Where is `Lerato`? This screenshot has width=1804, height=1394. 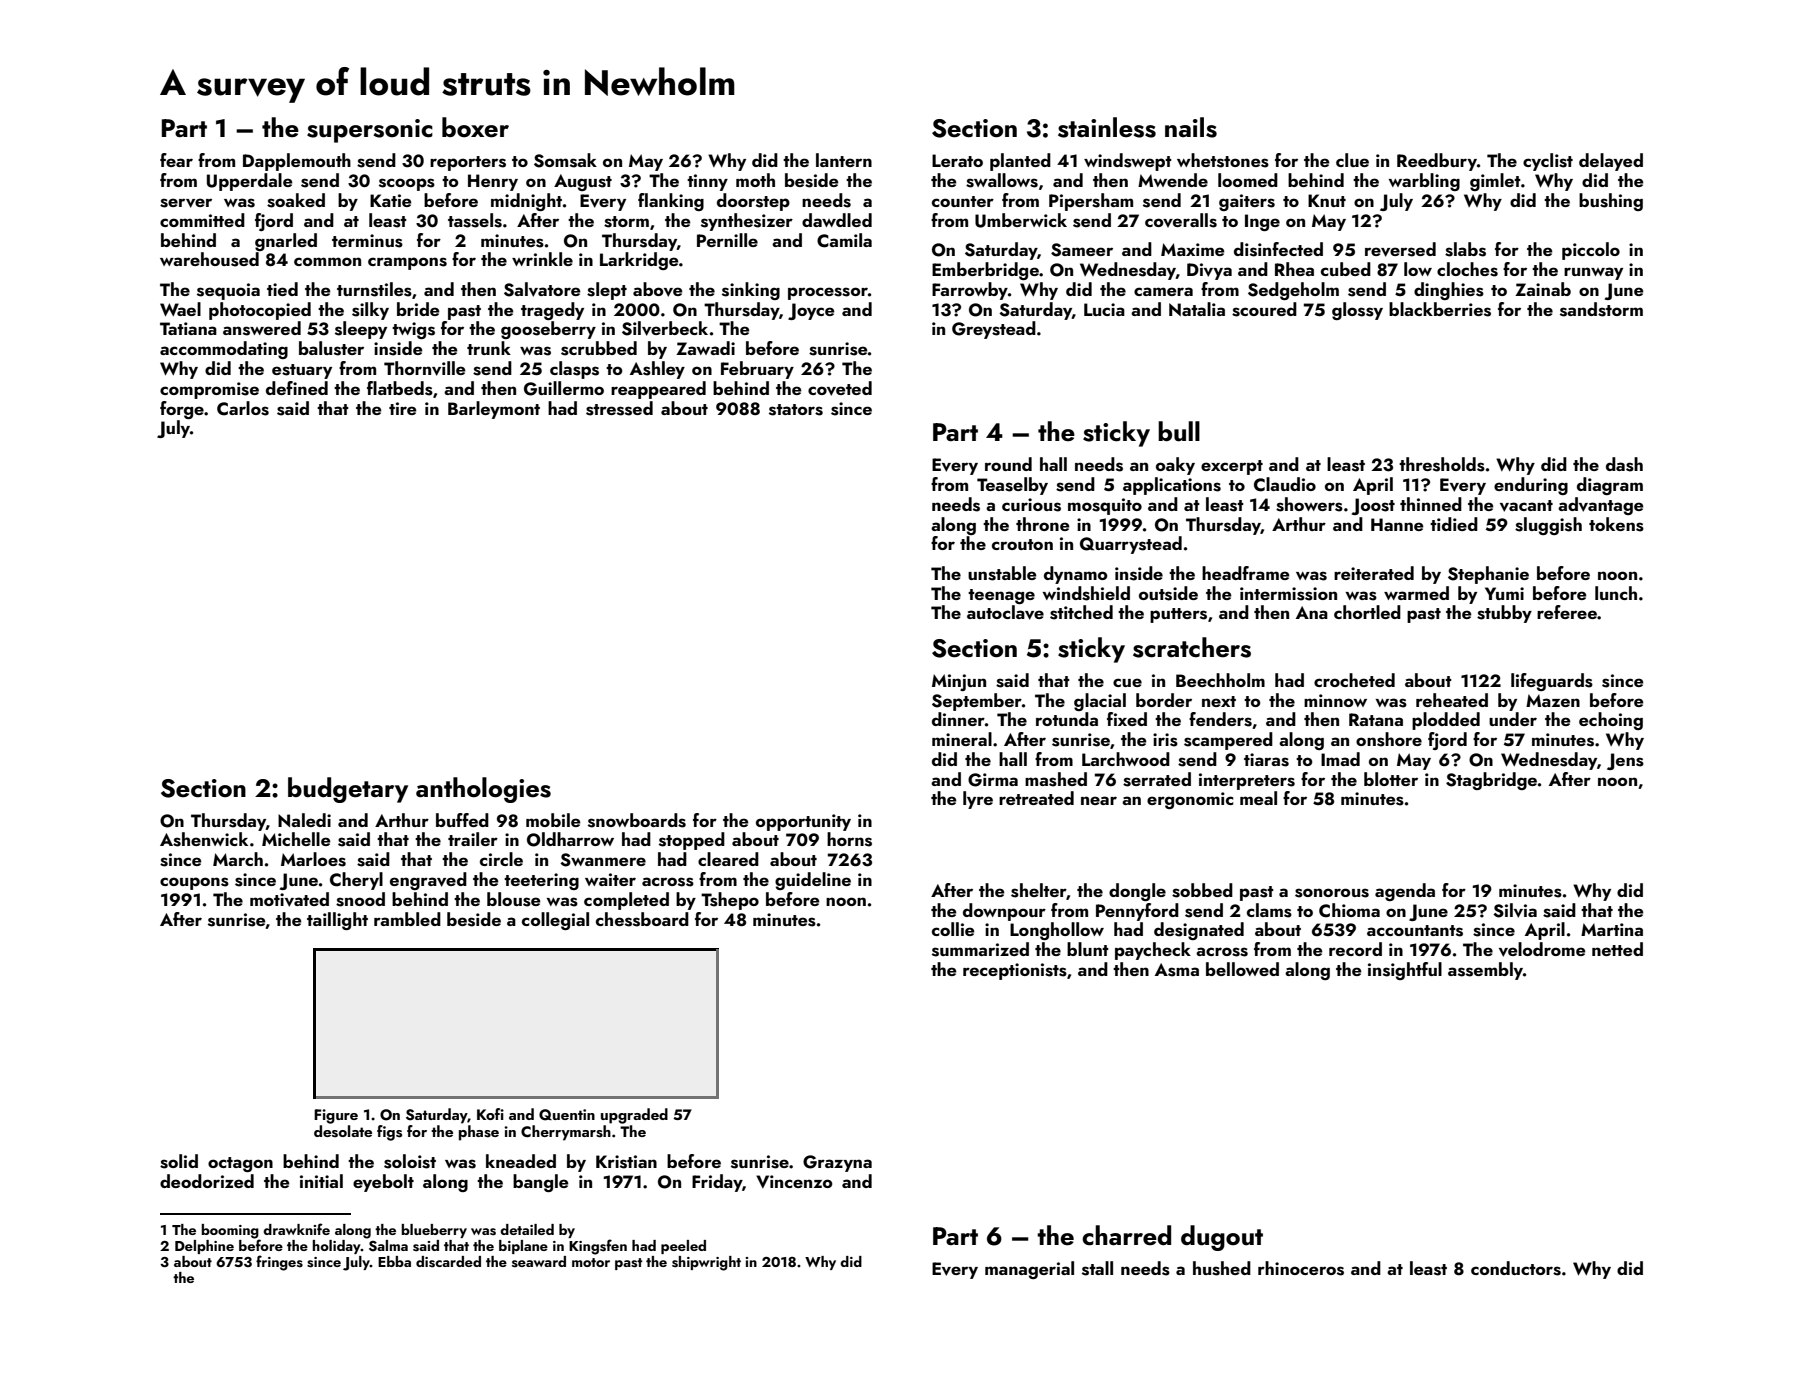 Lerato is located at coordinates (957, 160).
